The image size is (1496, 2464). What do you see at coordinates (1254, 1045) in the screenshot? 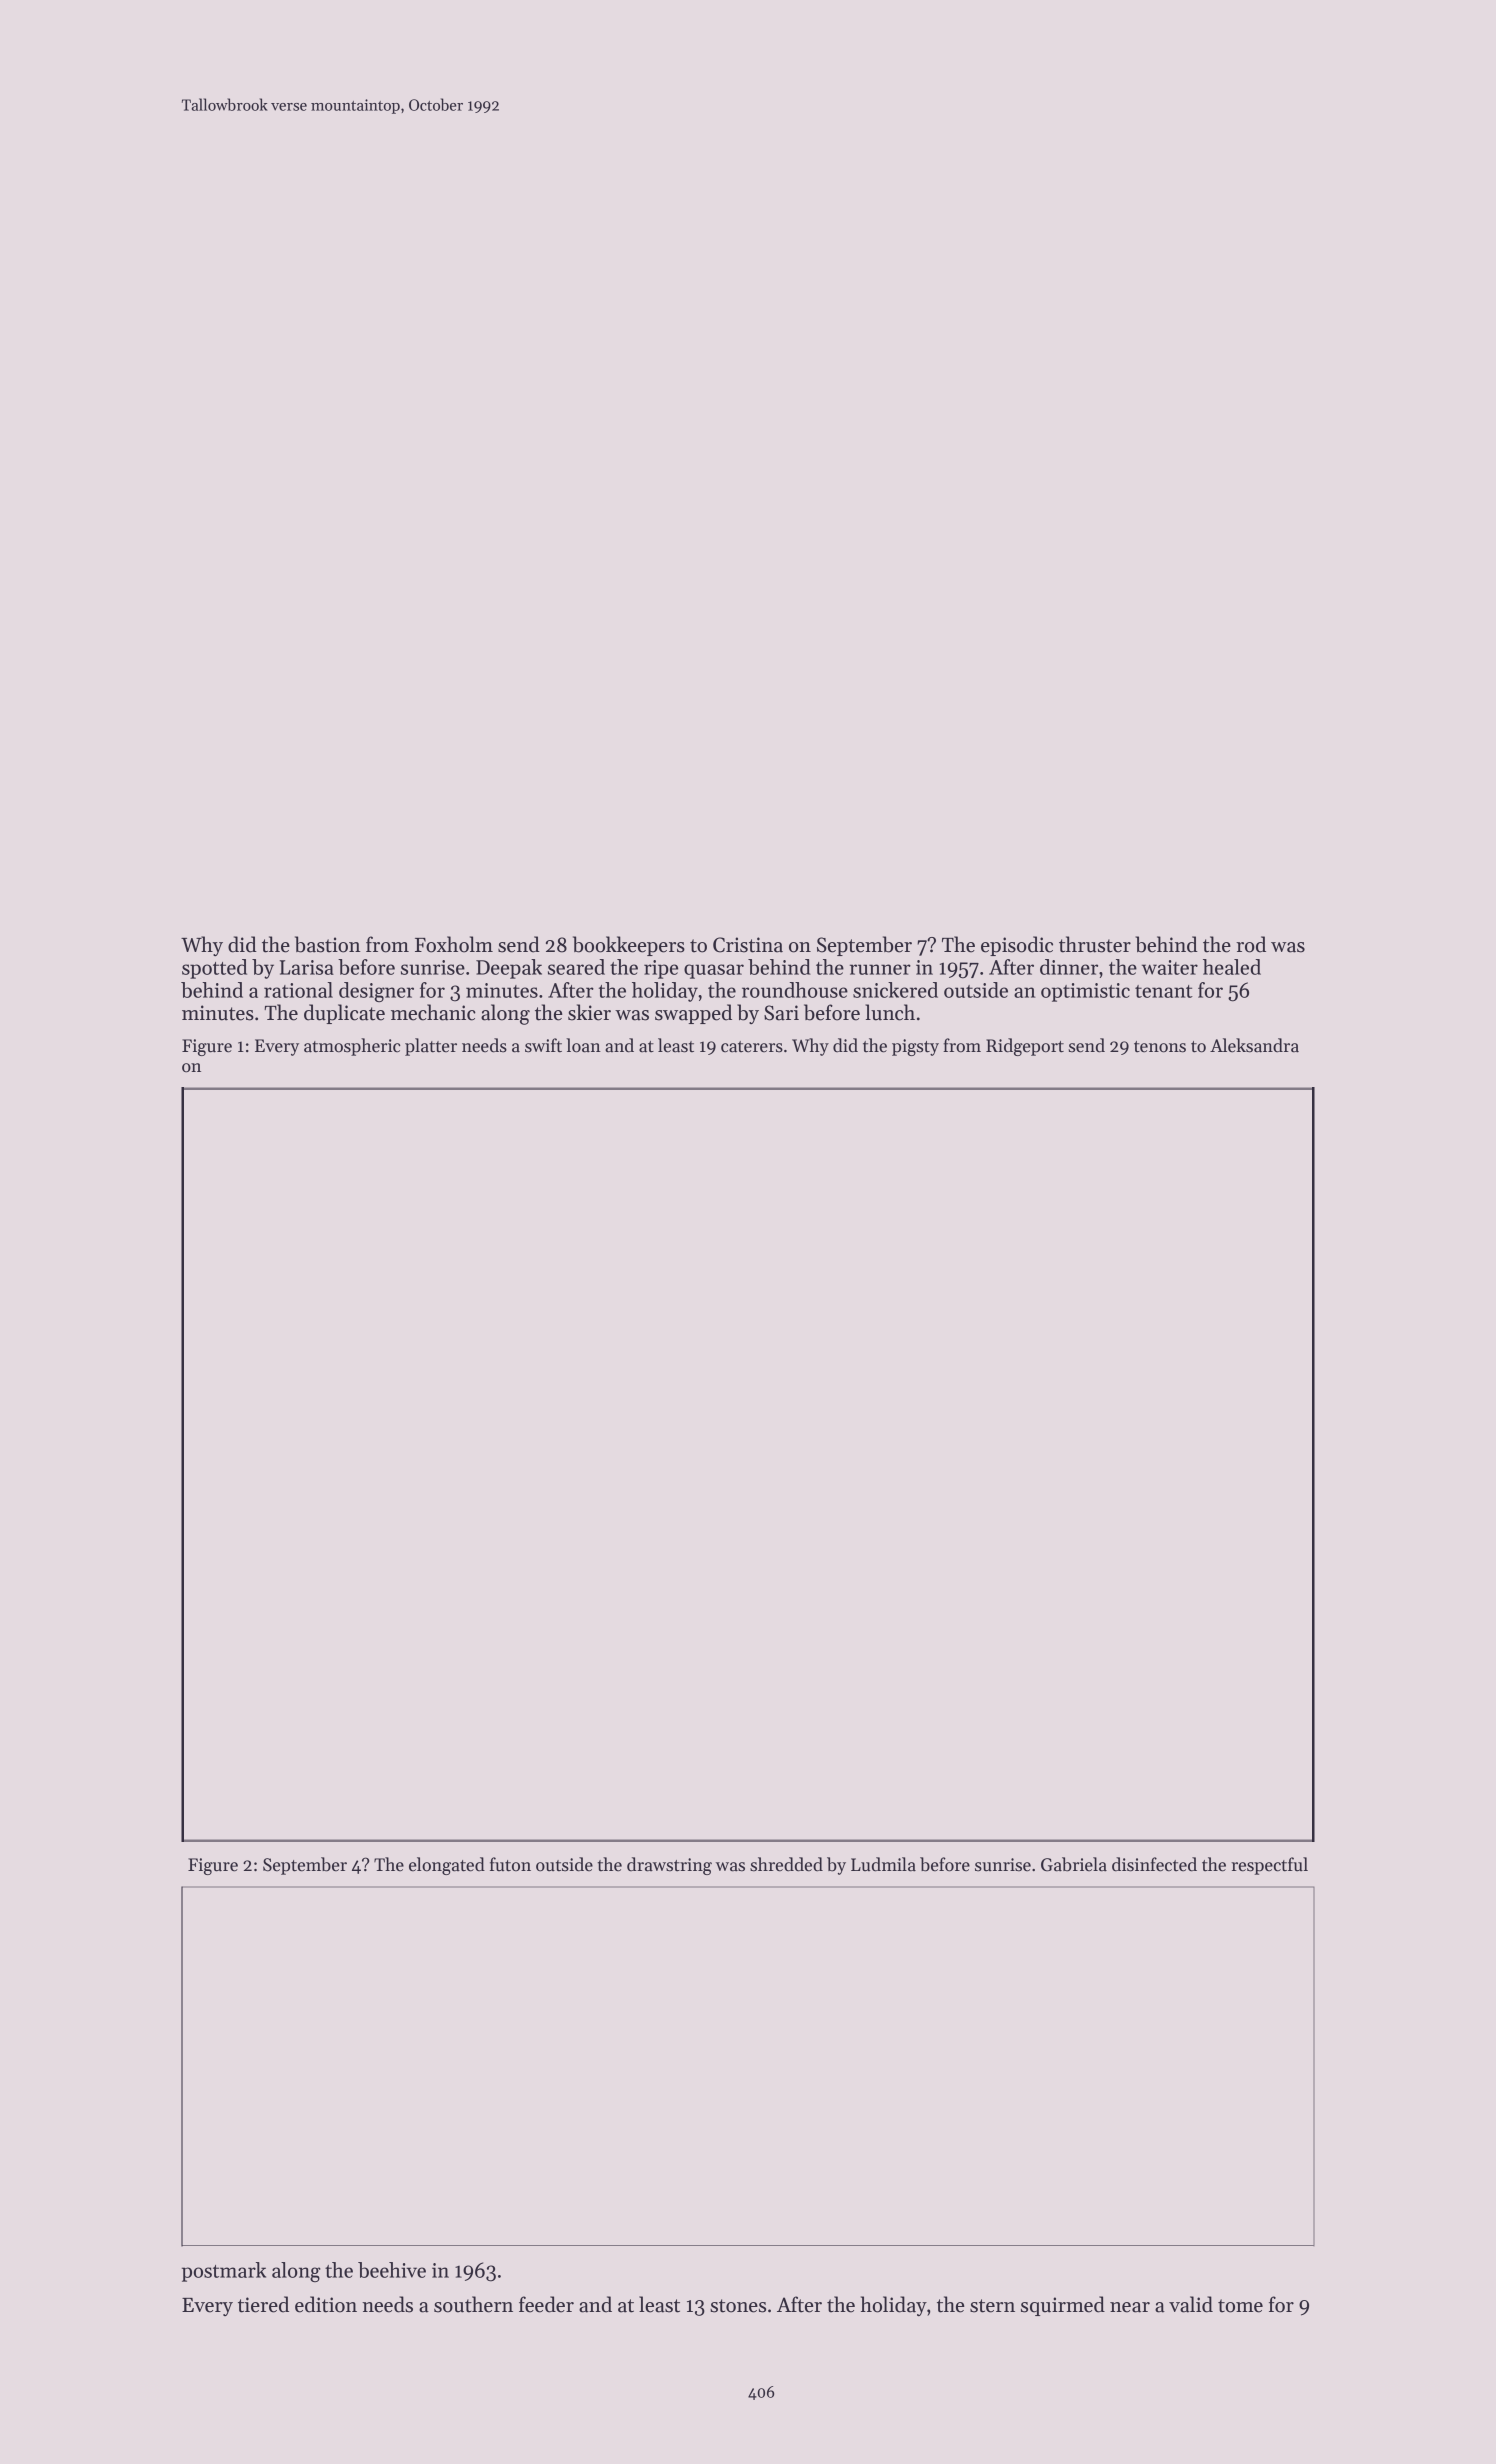
I see `Aleksandra` at bounding box center [1254, 1045].
